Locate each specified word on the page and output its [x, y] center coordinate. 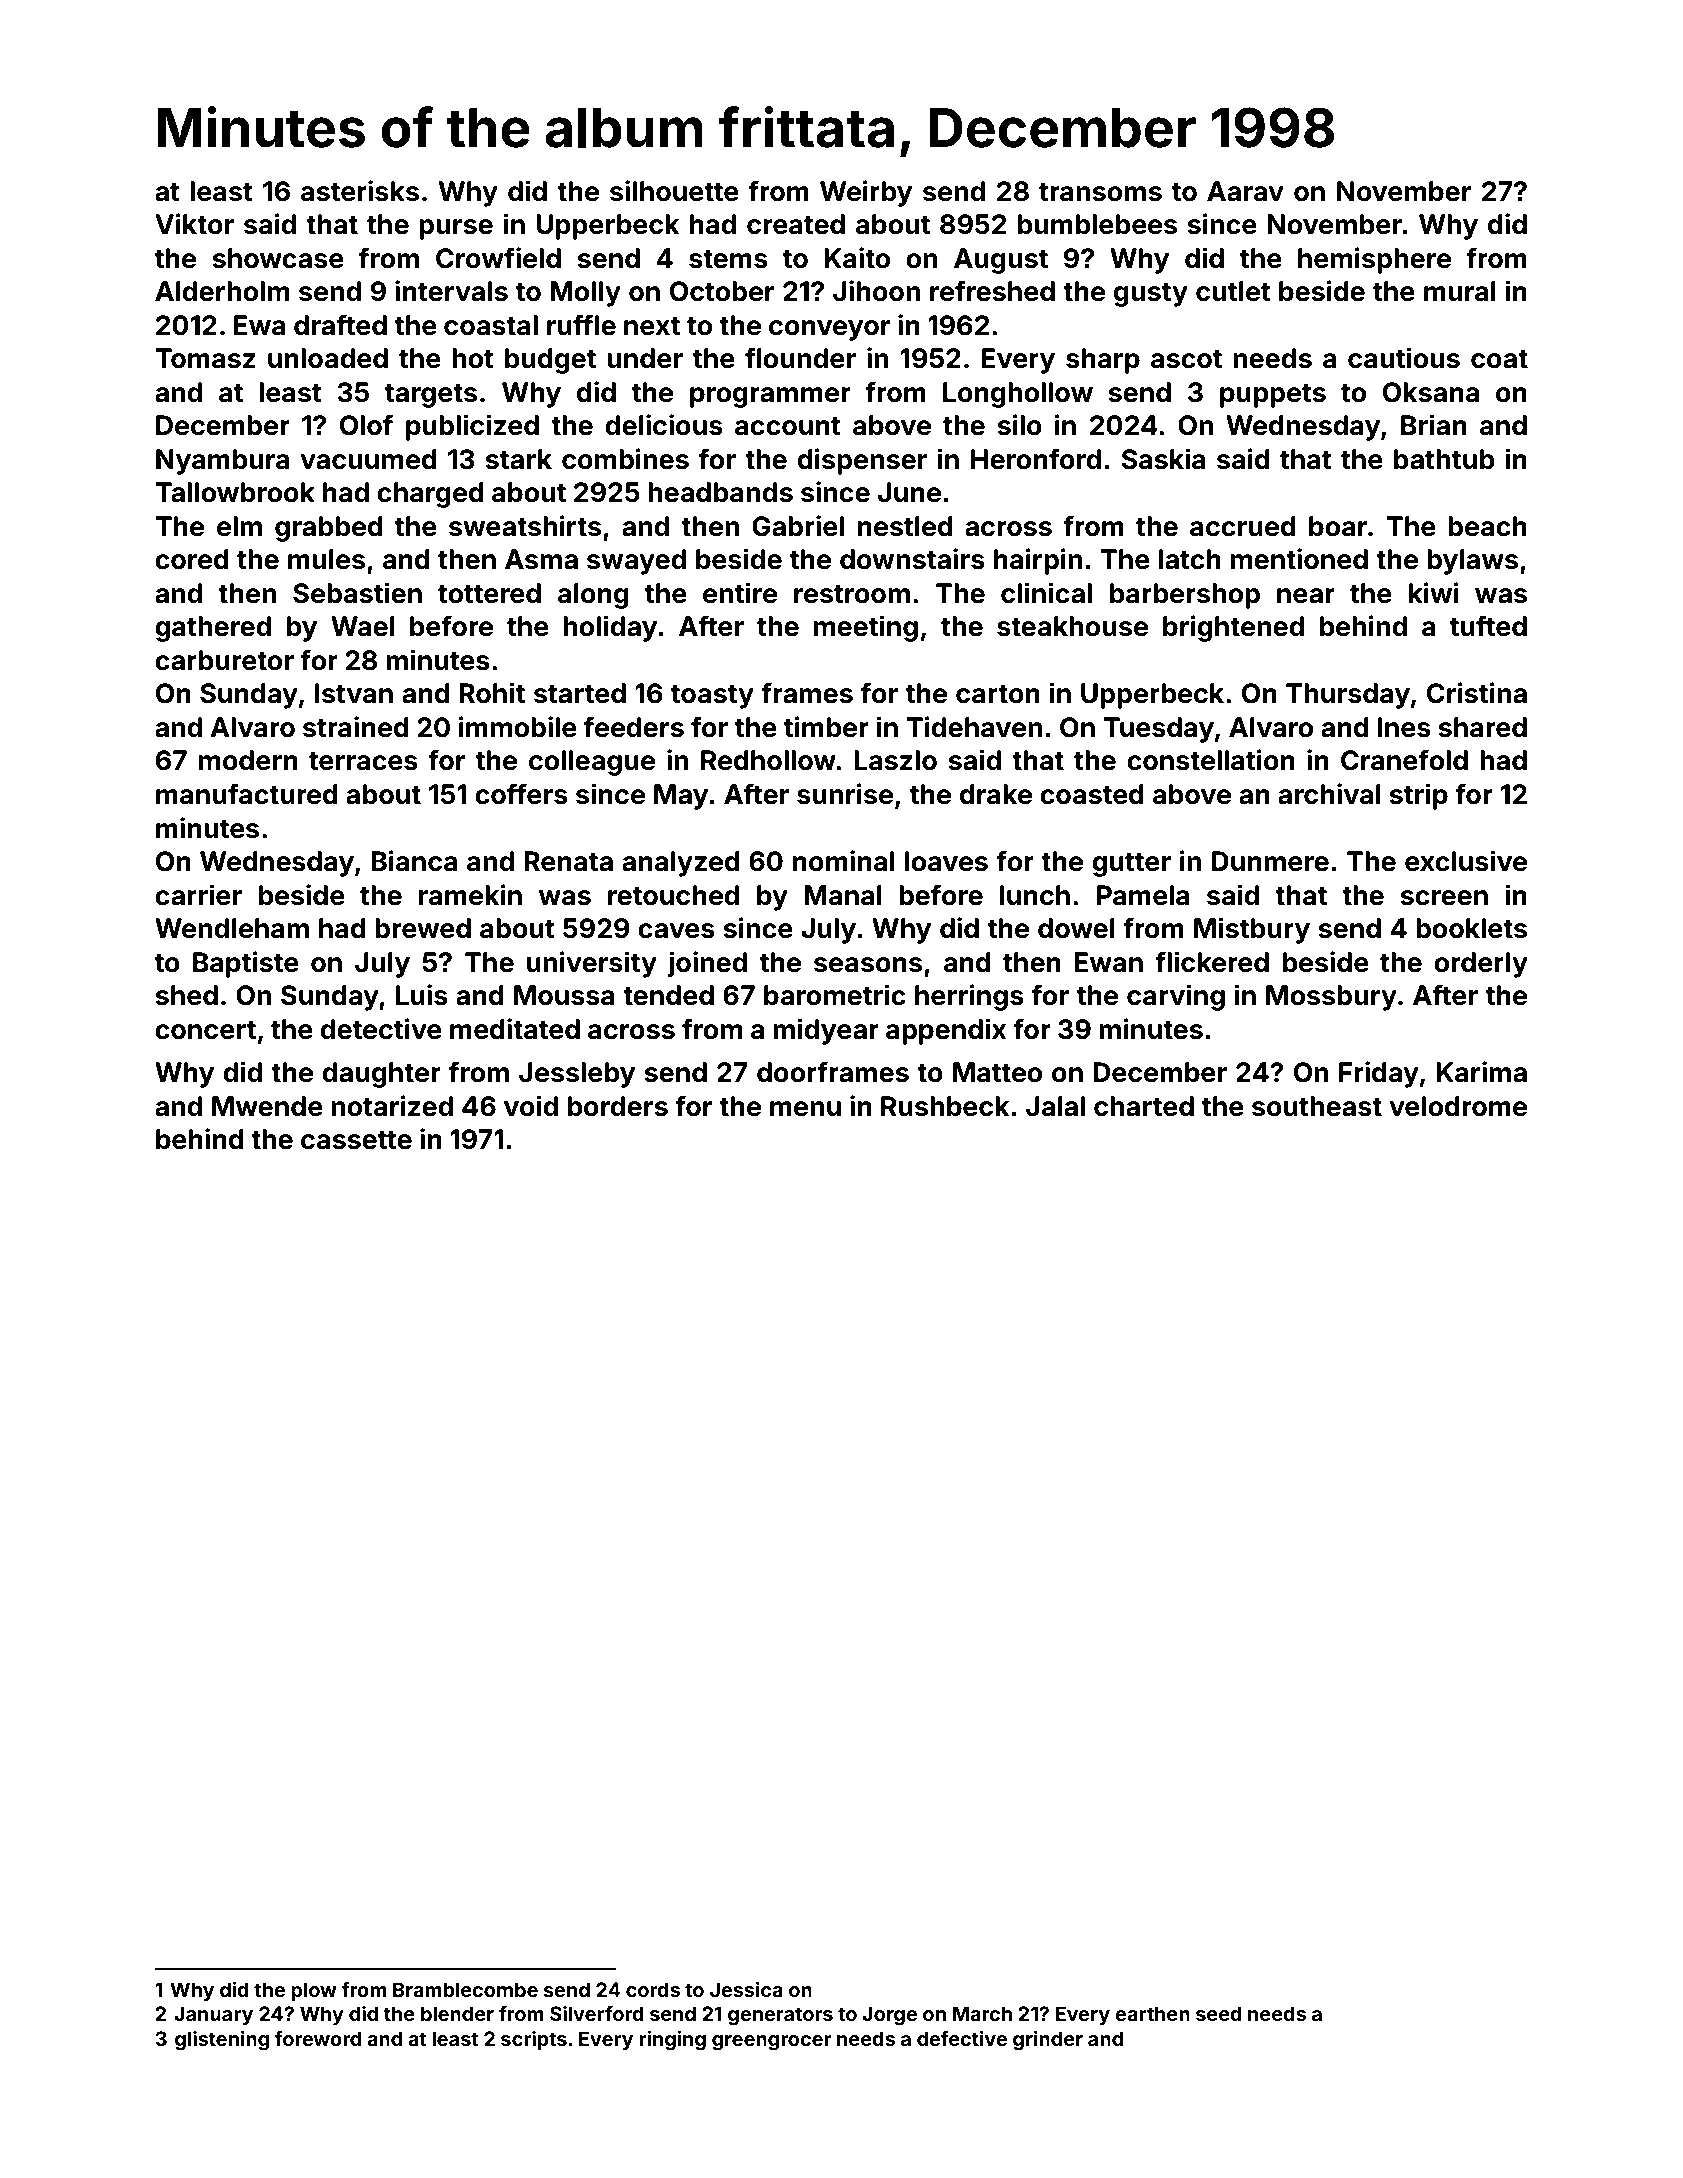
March [982, 2013]
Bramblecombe [465, 1989]
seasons [868, 965]
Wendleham [232, 928]
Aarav [1245, 191]
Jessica [746, 1989]
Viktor [194, 224]
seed [1219, 2013]
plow [314, 1991]
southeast [1317, 1106]
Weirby [866, 193]
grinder [1048, 2041]
